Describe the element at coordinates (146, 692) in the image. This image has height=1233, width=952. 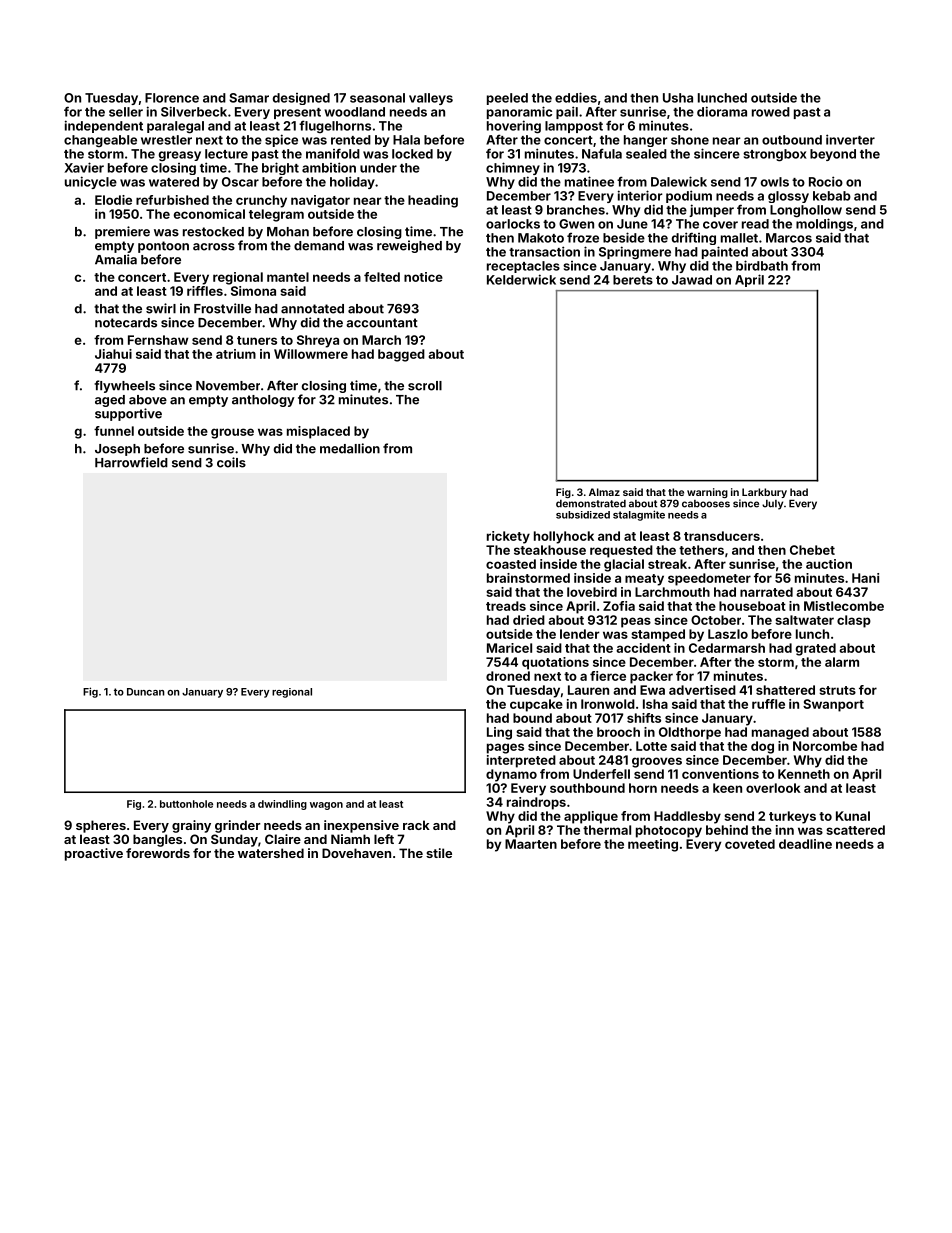
I see `Duncan` at that location.
